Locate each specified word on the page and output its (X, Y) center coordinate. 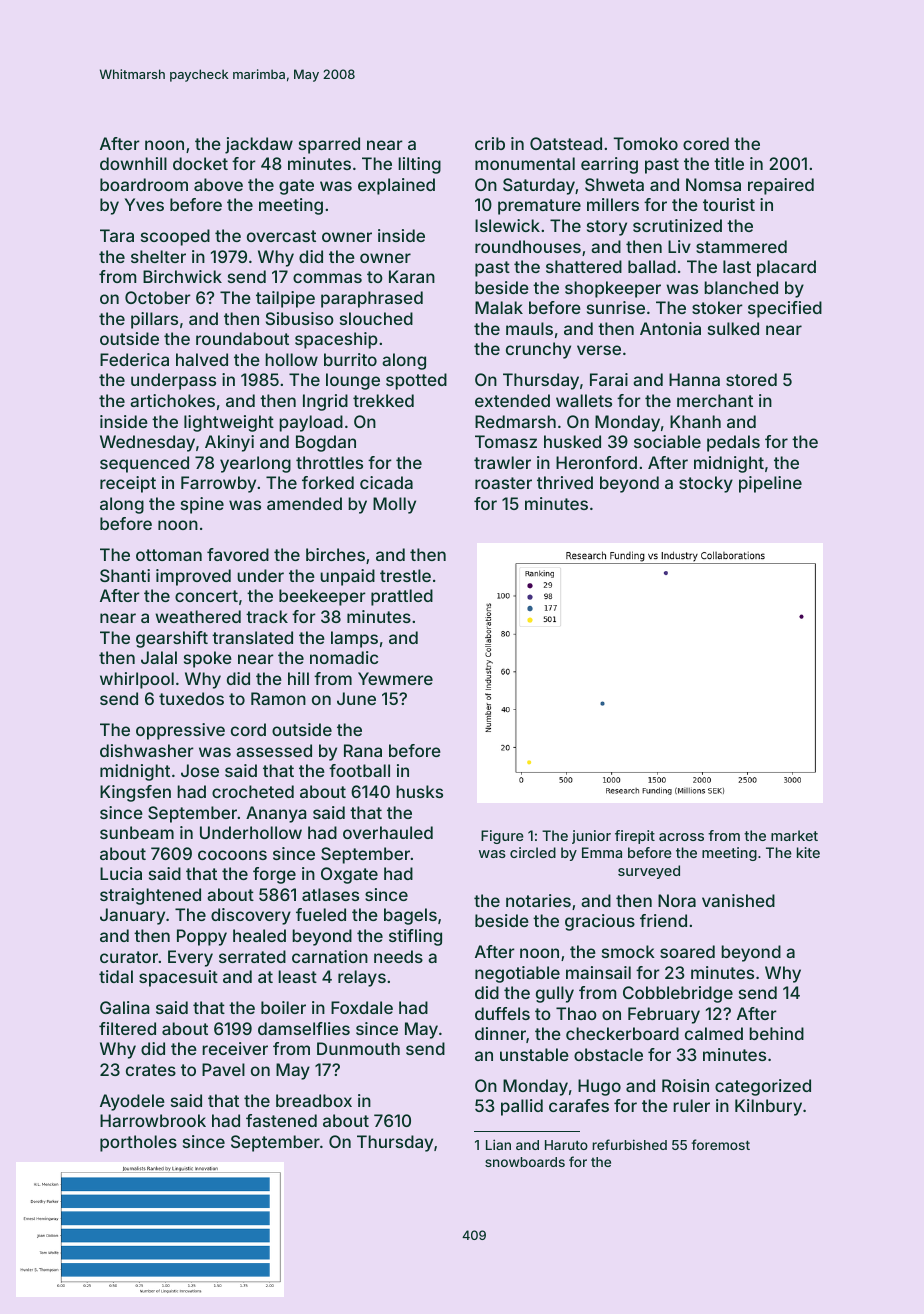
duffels (502, 1013)
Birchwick (182, 276)
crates (151, 1070)
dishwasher (147, 750)
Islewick (507, 225)
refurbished (629, 1144)
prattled (402, 597)
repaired (781, 186)
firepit (635, 837)
